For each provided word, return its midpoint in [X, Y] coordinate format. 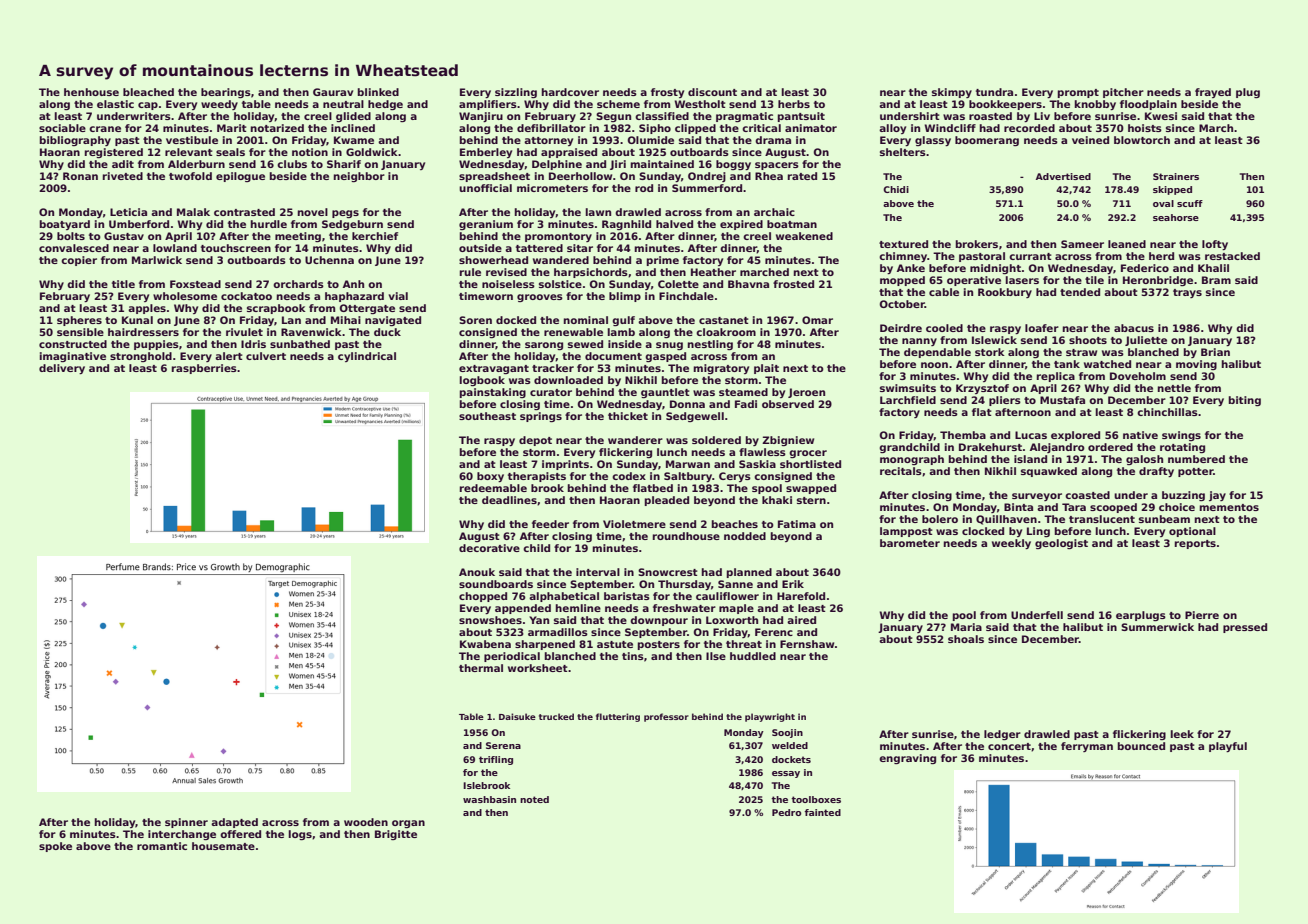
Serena [503, 745]
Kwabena [485, 644]
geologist [1061, 544]
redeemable [493, 488]
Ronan [80, 176]
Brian [1215, 352]
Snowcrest [668, 572]
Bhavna [748, 284]
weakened [804, 236]
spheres [79, 321]
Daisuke [517, 716]
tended [1080, 292]
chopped [483, 597]
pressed [1245, 628]
